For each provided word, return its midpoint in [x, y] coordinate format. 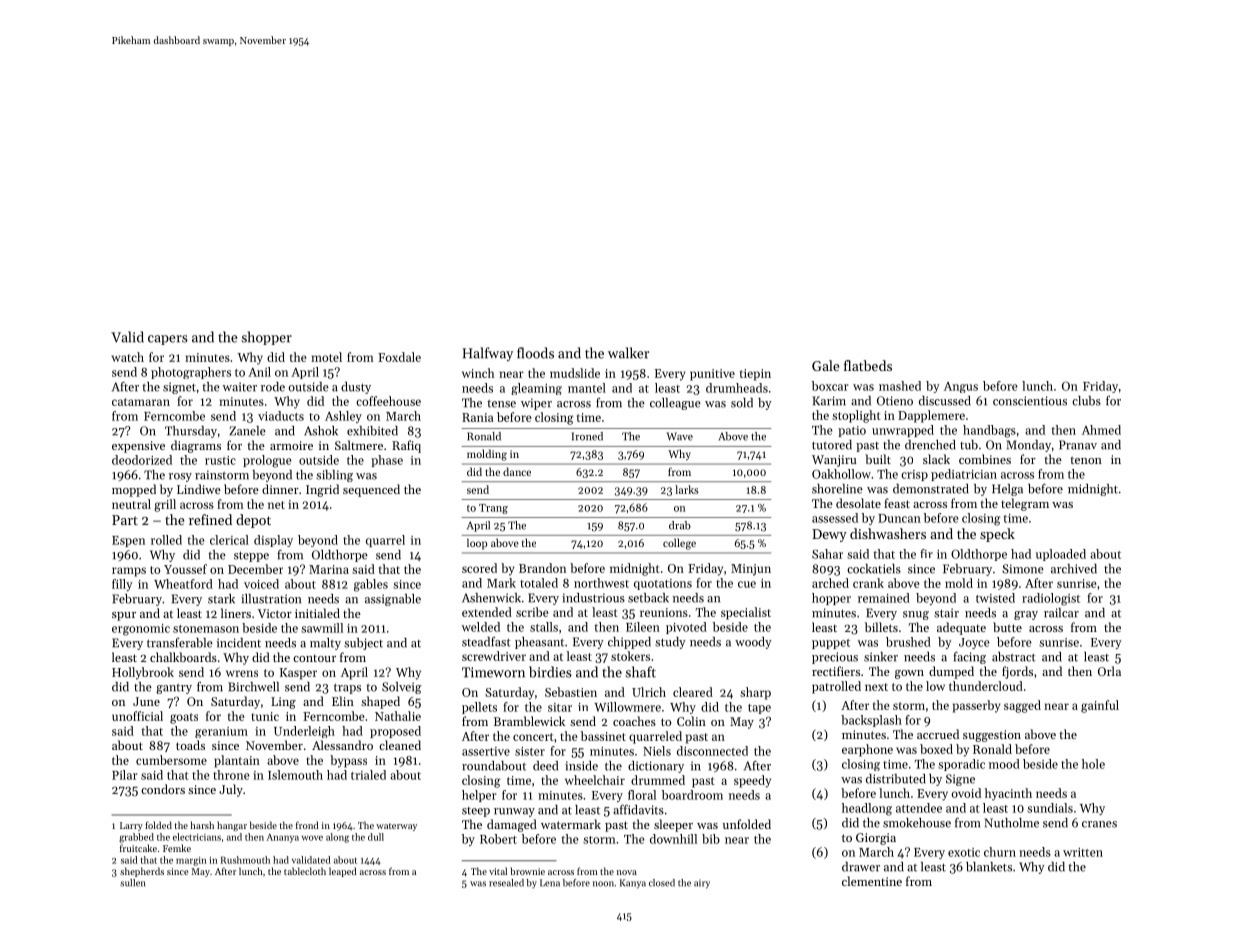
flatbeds [868, 365]
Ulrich [649, 692]
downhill [673, 839]
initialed [317, 613]
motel [326, 357]
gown [909, 674]
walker [628, 353]
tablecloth [305, 871]
